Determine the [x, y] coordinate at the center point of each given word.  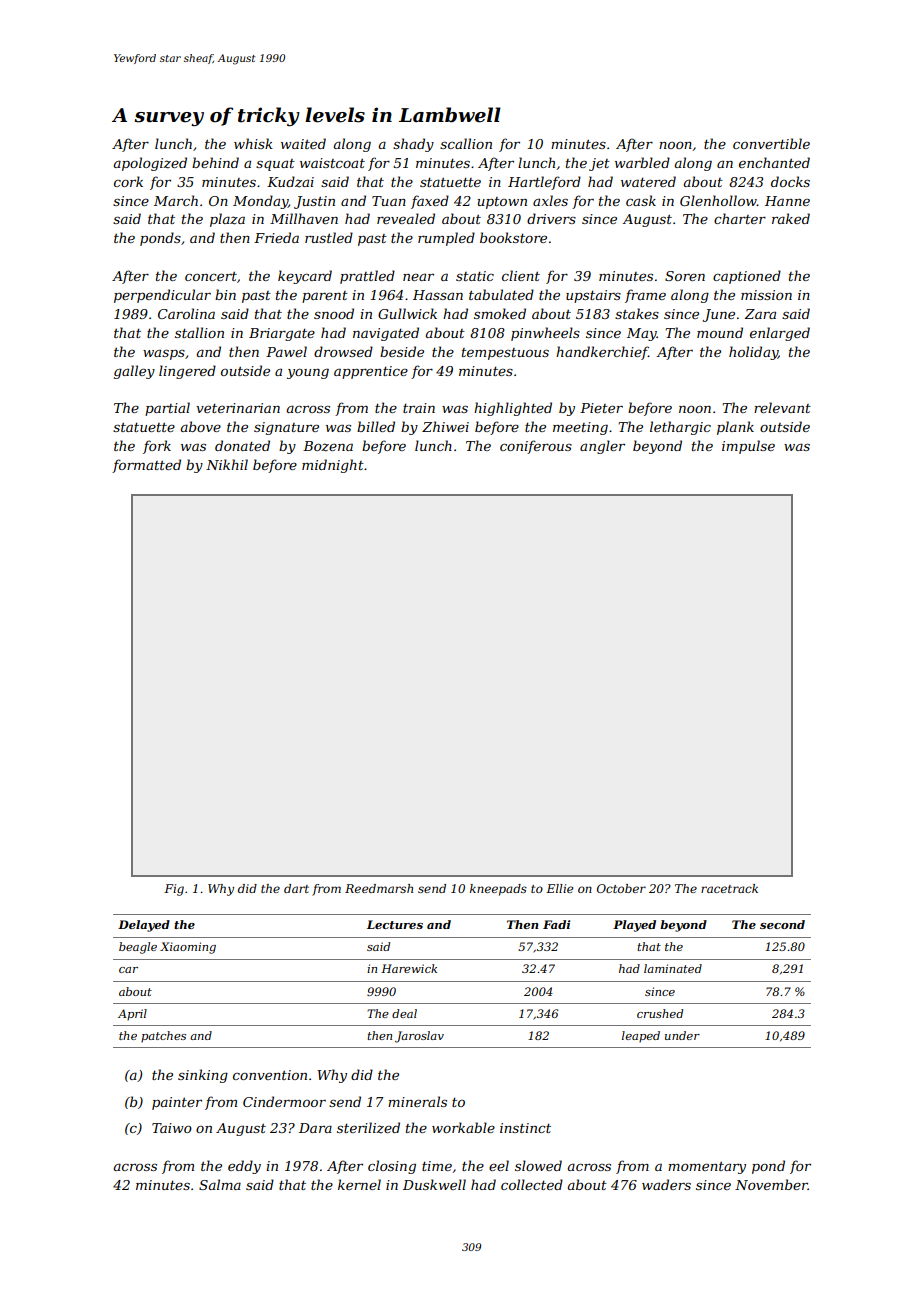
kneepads [498, 890]
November [771, 1184]
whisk [253, 143]
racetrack [729, 888]
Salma [220, 1184]
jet [599, 164]
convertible [771, 143]
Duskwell [434, 1184]
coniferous [536, 447]
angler [602, 447]
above [201, 426]
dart [296, 888]
